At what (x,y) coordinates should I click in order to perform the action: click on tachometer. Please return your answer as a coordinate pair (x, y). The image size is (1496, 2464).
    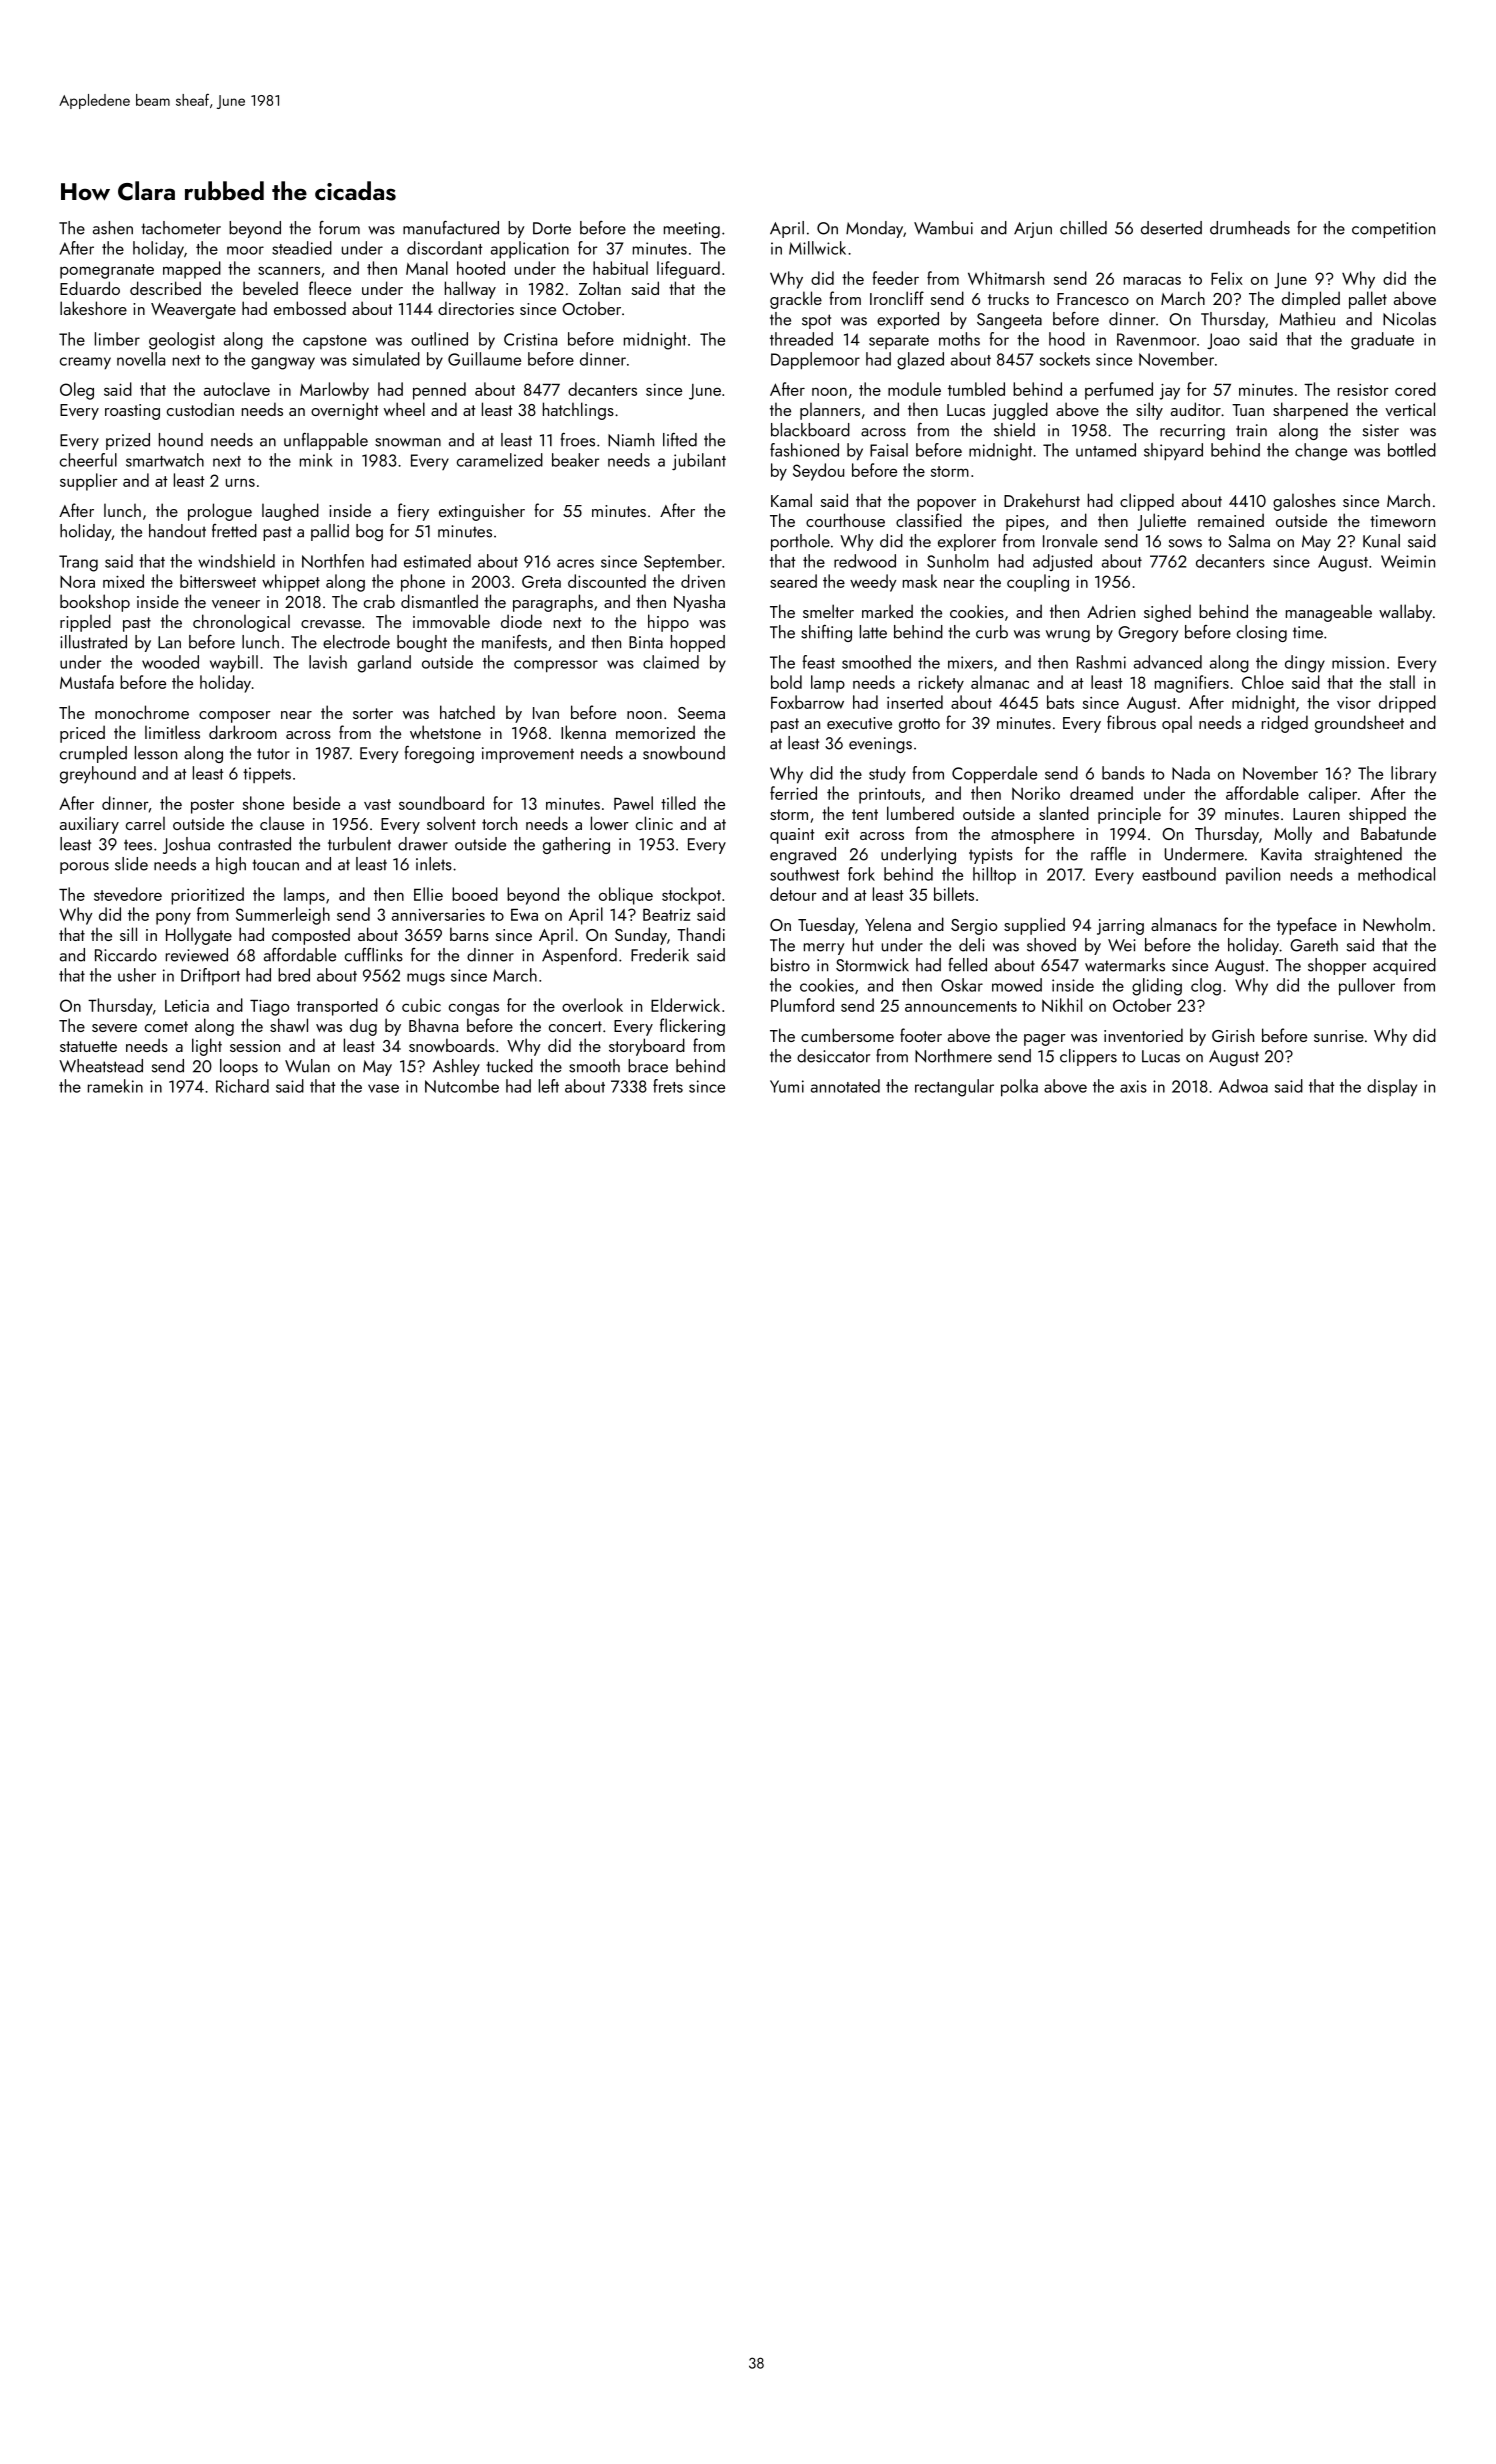
    Looking at the image, I should click on (181, 228).
